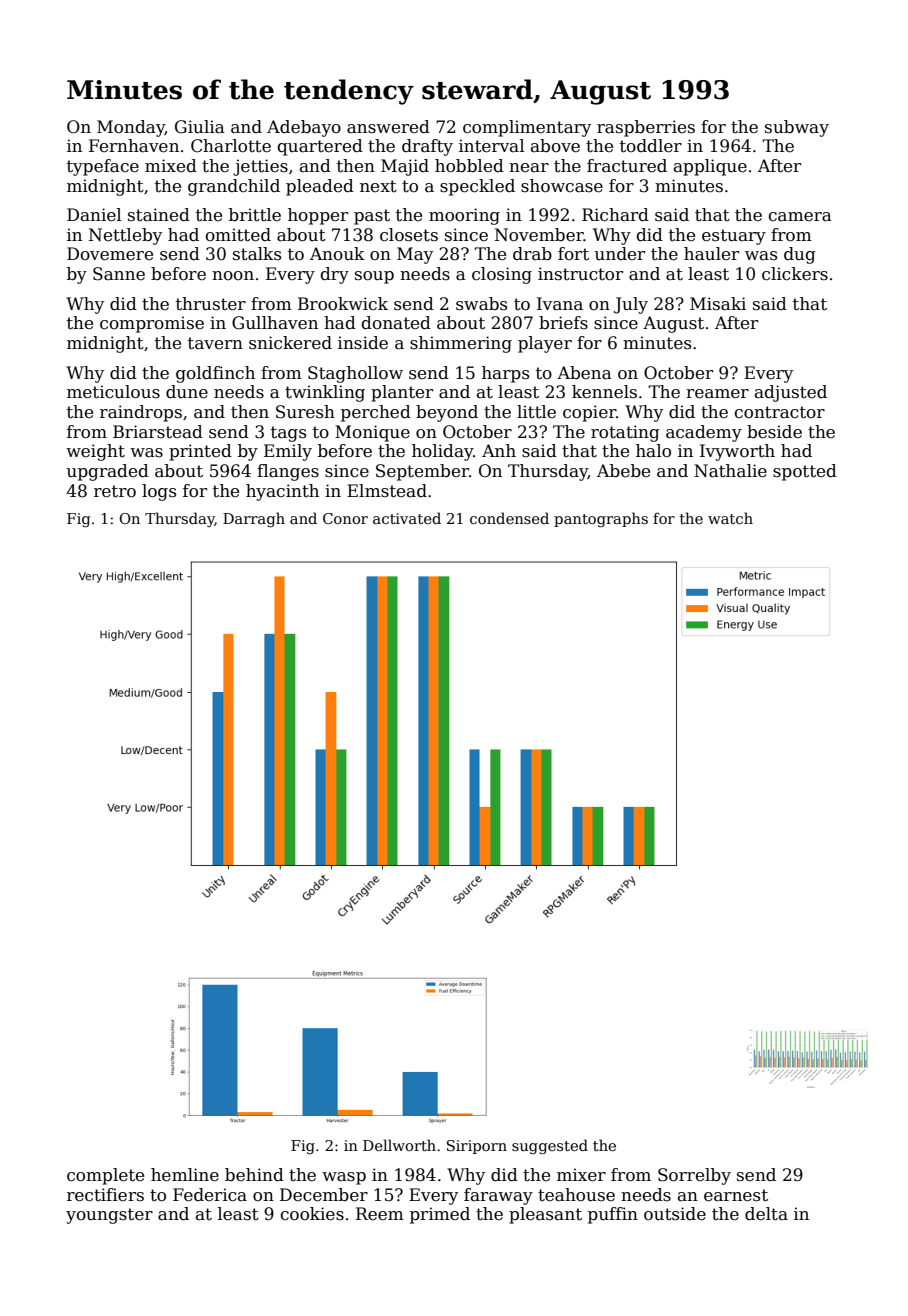 The width and height of the image is (908, 1316). I want to click on Darragh, so click(254, 519).
